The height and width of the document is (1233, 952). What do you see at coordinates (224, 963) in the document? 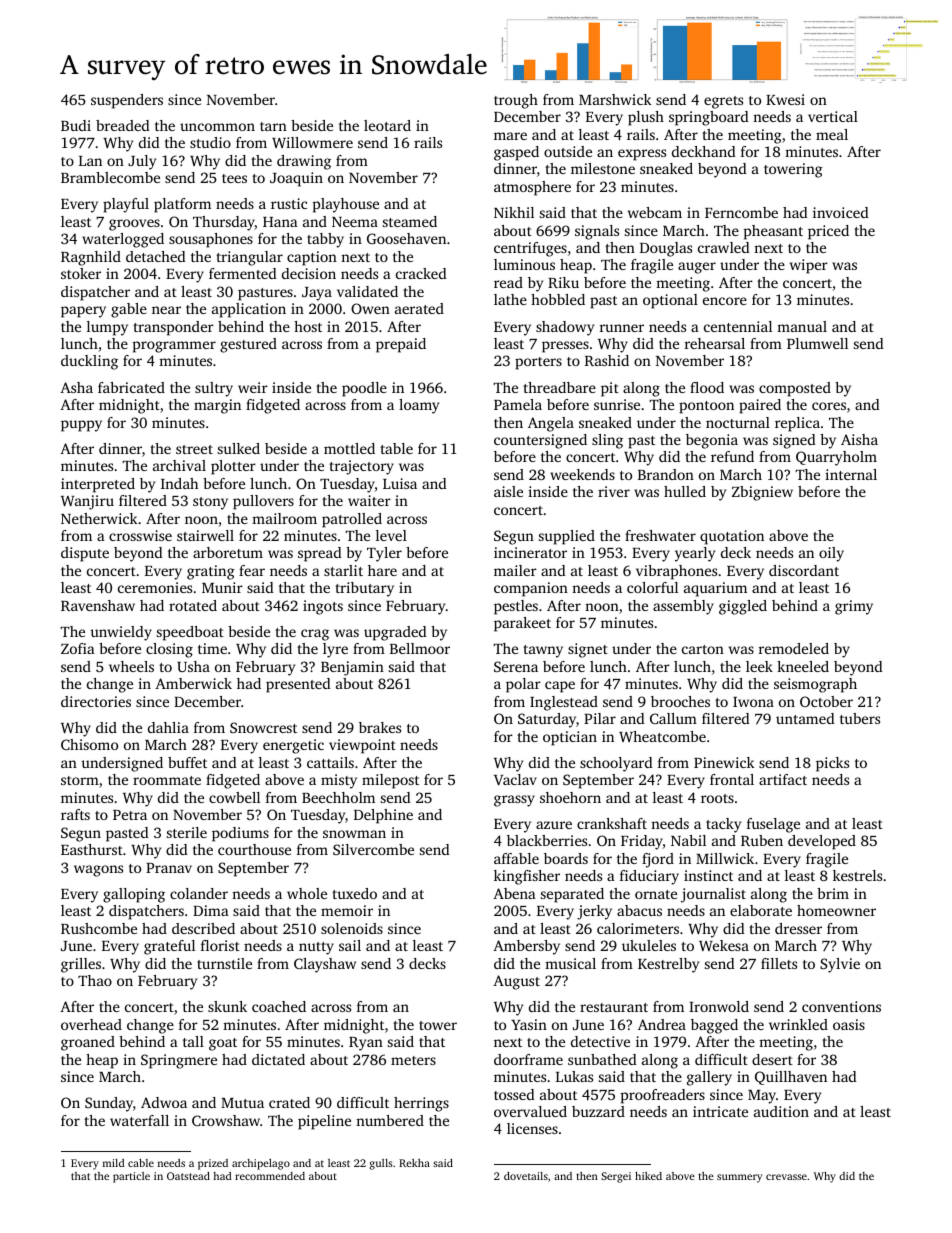
I see `turnstile` at bounding box center [224, 963].
